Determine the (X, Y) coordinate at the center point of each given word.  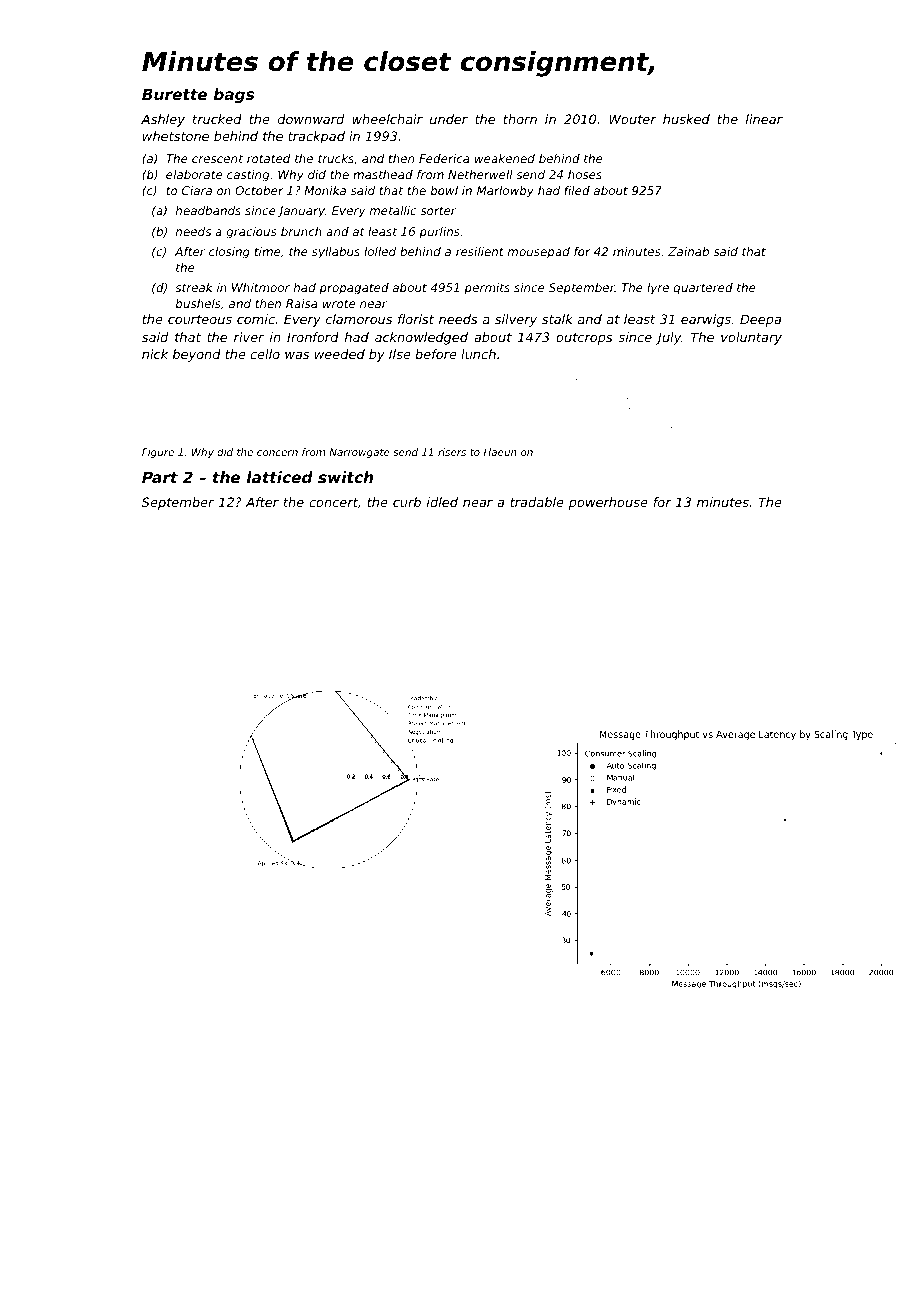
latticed (280, 477)
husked (686, 119)
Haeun (500, 452)
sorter (438, 210)
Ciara (197, 190)
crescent (217, 159)
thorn (520, 119)
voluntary (751, 338)
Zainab (688, 251)
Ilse (400, 354)
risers (452, 452)
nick (155, 354)
